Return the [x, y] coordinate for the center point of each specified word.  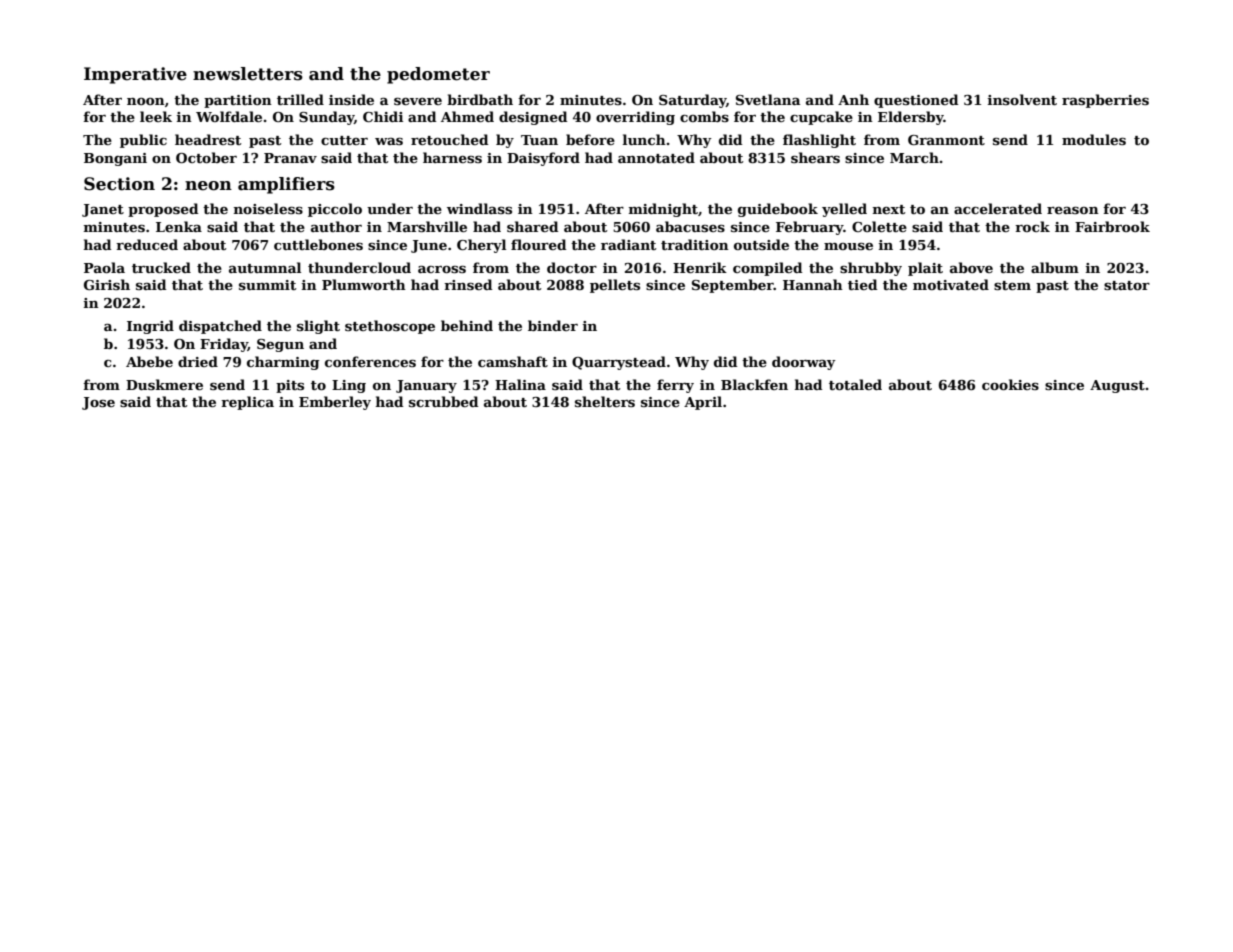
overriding [635, 118]
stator [1127, 285]
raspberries [1105, 101]
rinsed [468, 284]
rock [1032, 226]
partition [238, 101]
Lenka [179, 226]
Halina [520, 384]
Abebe [149, 361]
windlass [479, 208]
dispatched [220, 327]
